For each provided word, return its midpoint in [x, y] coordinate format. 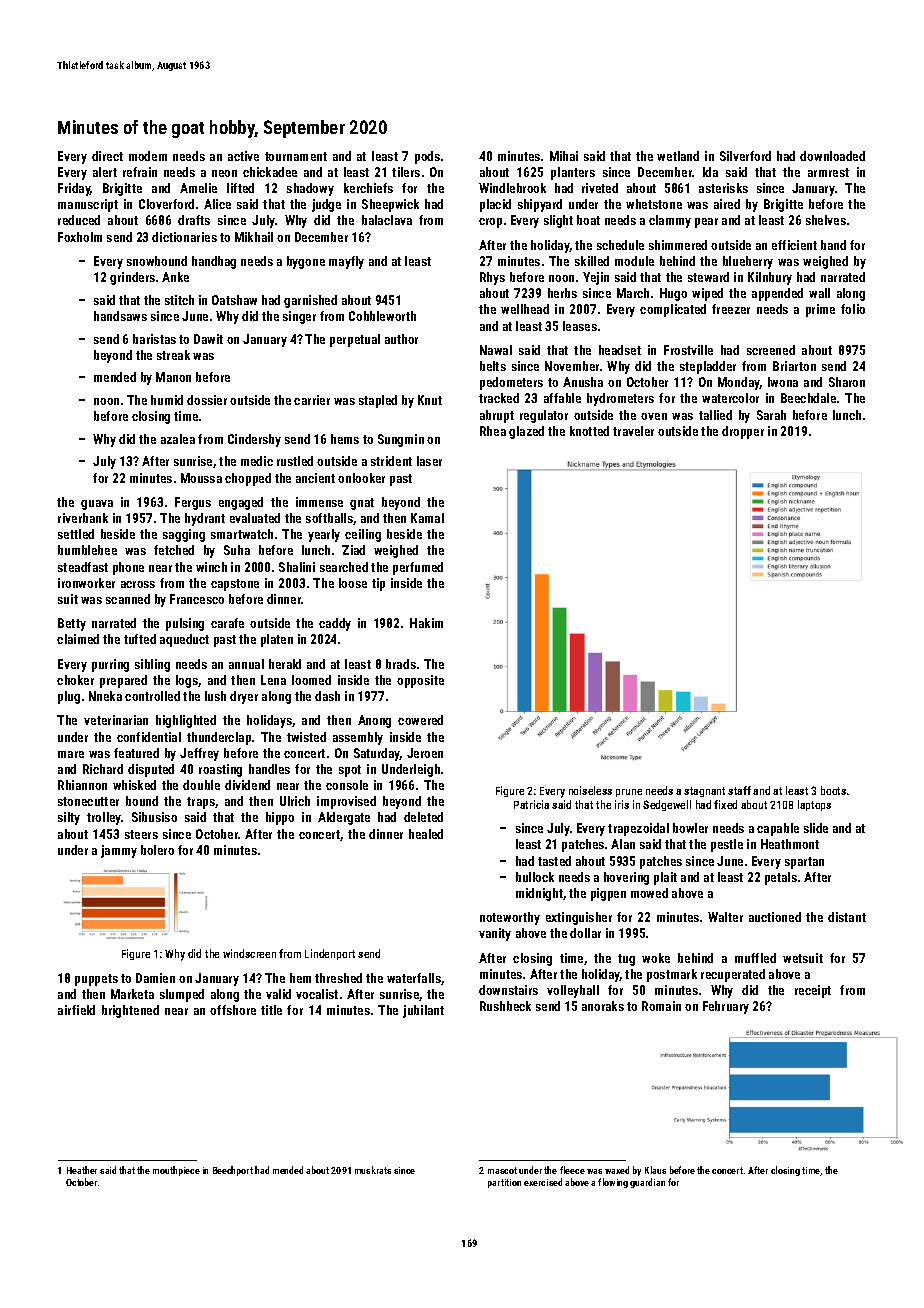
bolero [157, 850]
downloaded [832, 156]
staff [739, 790]
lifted [240, 188]
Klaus [655, 1170]
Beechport [233, 1171]
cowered [420, 720]
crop [490, 223]
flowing [613, 1183]
